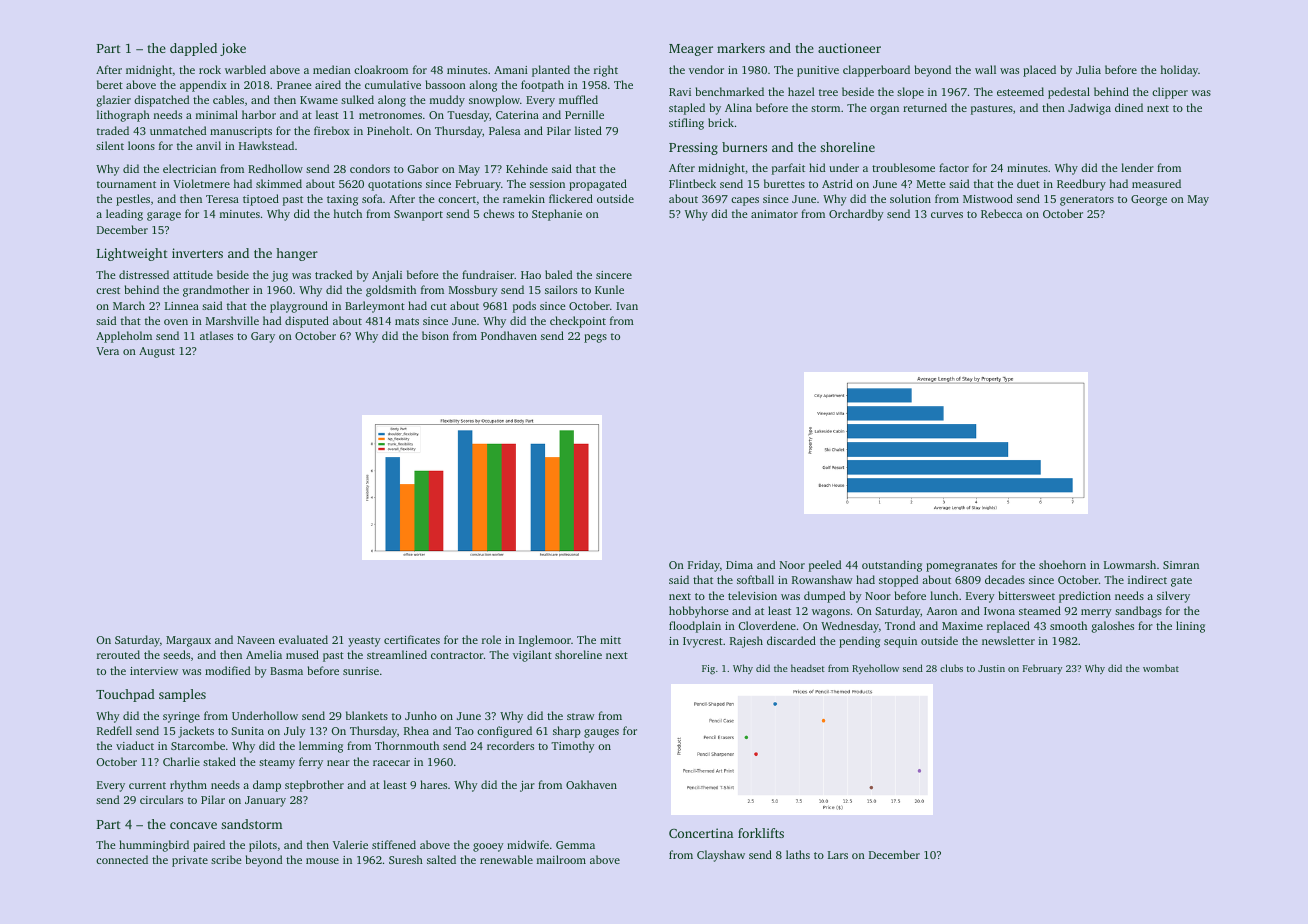 This screenshot has height=924, width=1308. I want to click on Oakhaven, so click(591, 784).
